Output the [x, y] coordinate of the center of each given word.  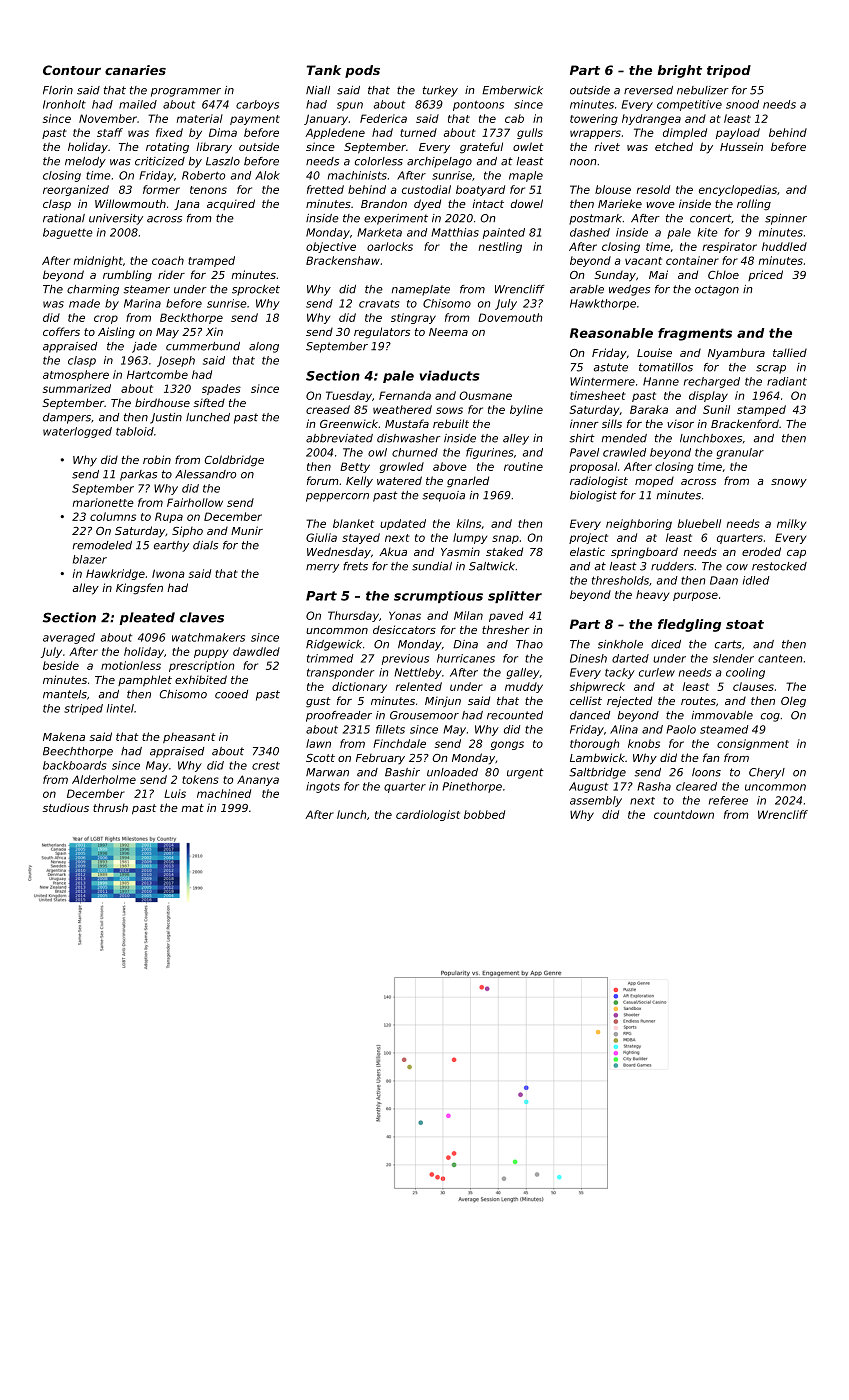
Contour [72, 70]
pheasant [189, 738]
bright [679, 71]
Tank [324, 70]
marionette [103, 502]
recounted [515, 715]
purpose [695, 596]
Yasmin [460, 551]
